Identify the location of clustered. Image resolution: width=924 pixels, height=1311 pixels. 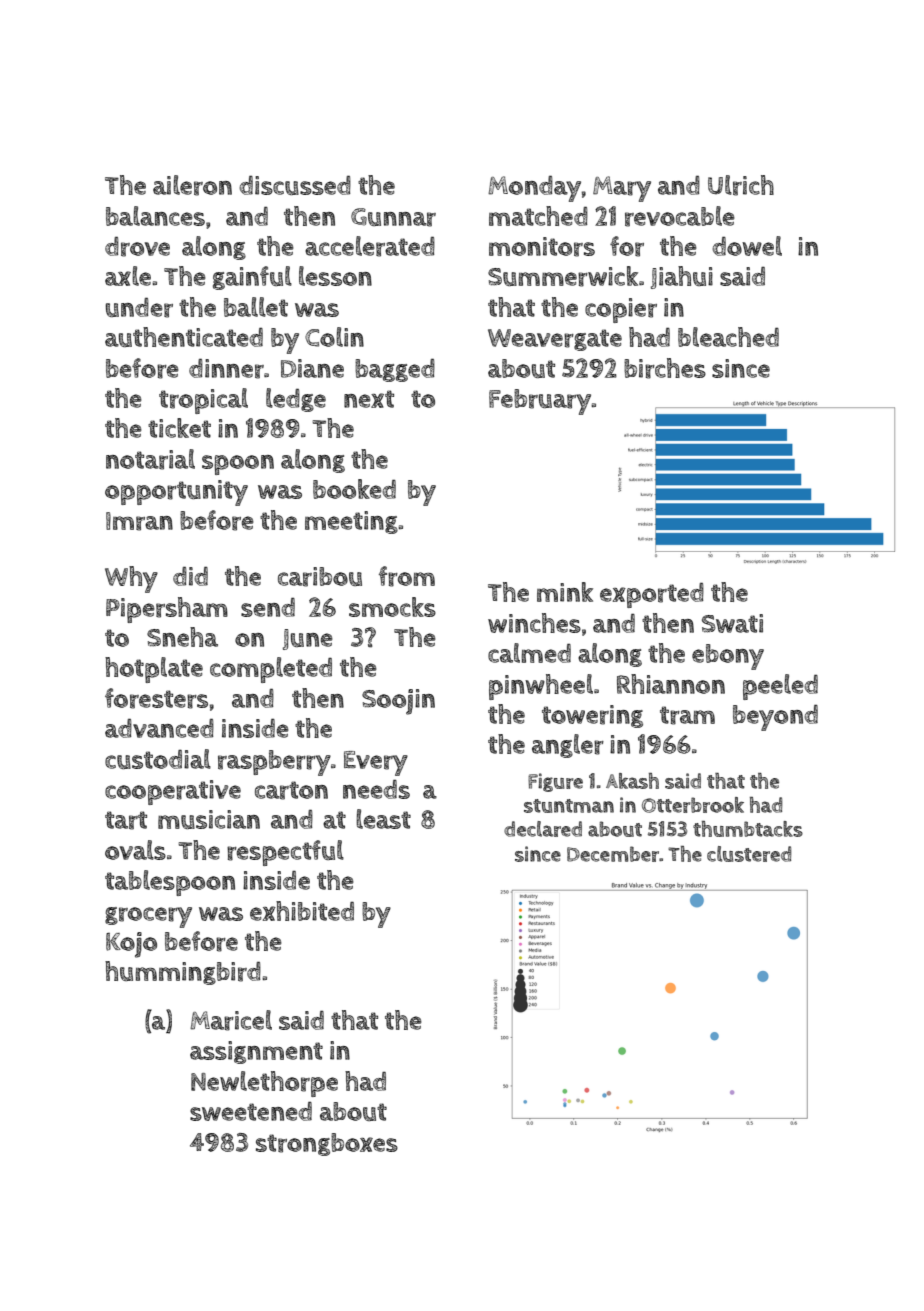
(749, 854).
